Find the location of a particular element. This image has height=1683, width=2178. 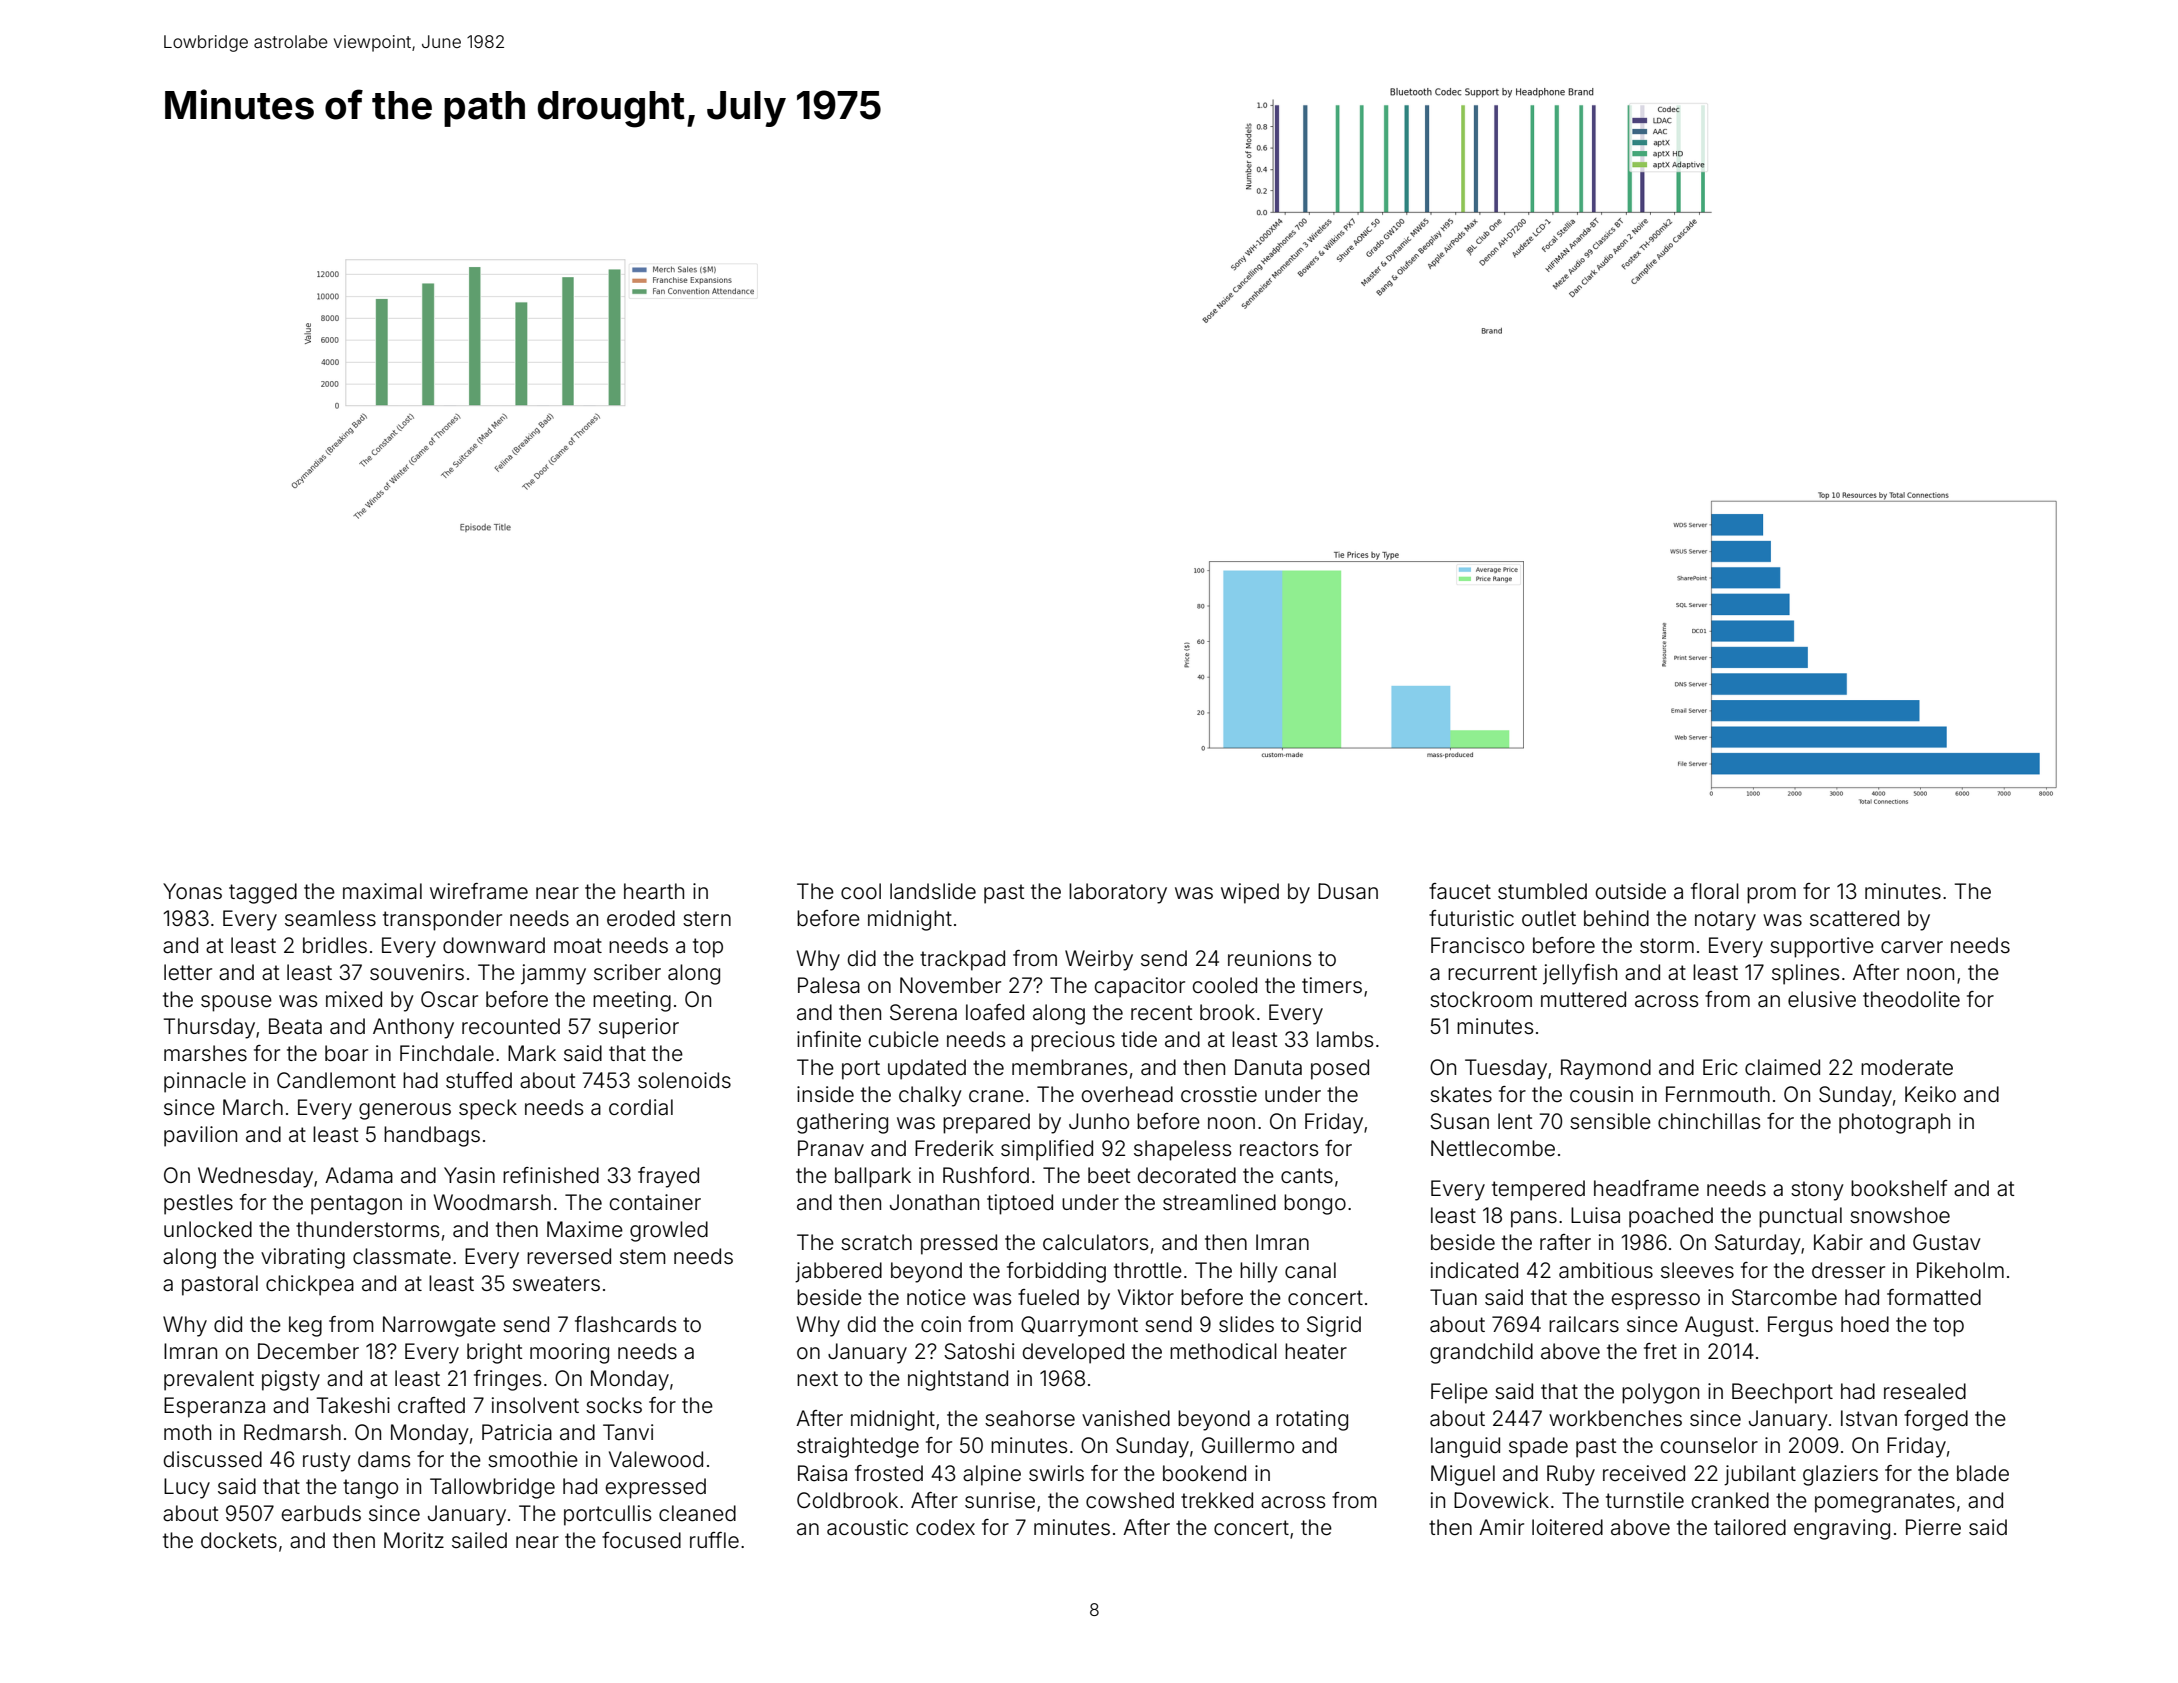

Frederik is located at coordinates (954, 1148).
